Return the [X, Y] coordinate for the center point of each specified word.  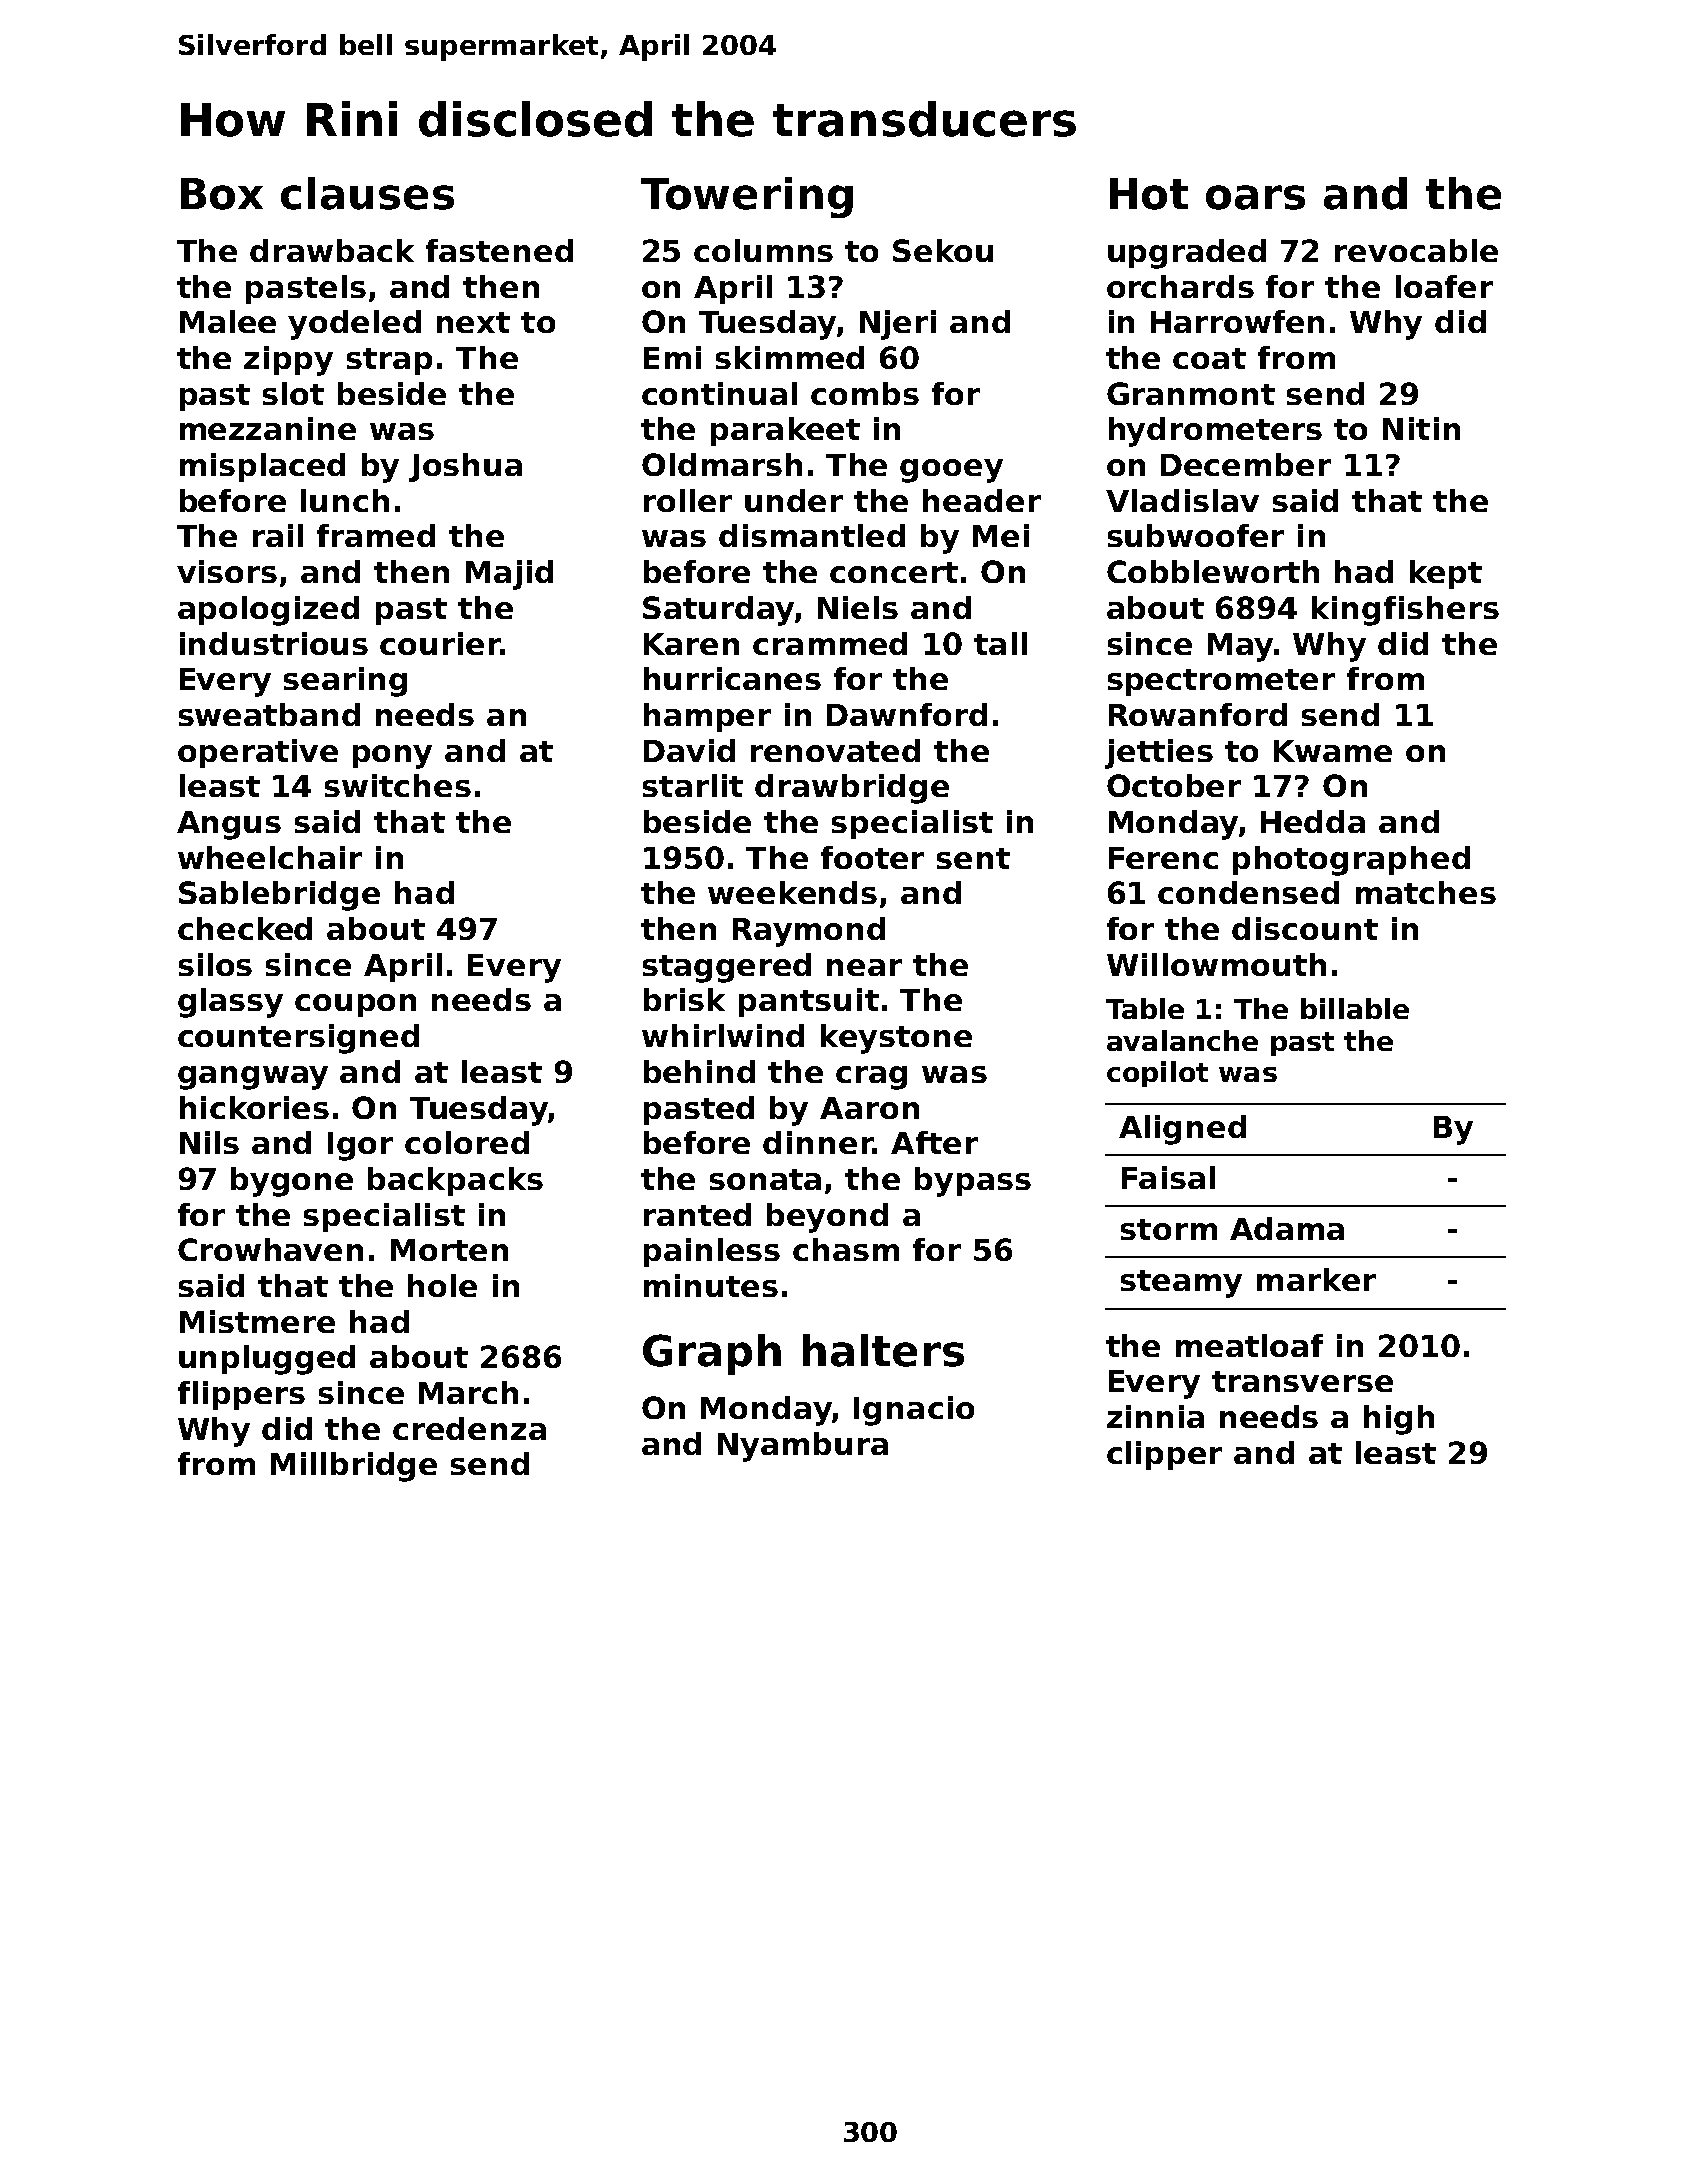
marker [1316, 1279]
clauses [367, 193]
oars [1255, 197]
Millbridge [354, 1467]
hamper [707, 717]
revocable [1416, 250]
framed [376, 535]
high [1399, 1420]
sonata [765, 1179]
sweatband [269, 714]
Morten [449, 1250]
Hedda [1313, 821]
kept [1446, 574]
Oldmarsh [722, 464]
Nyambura [803, 1447]
